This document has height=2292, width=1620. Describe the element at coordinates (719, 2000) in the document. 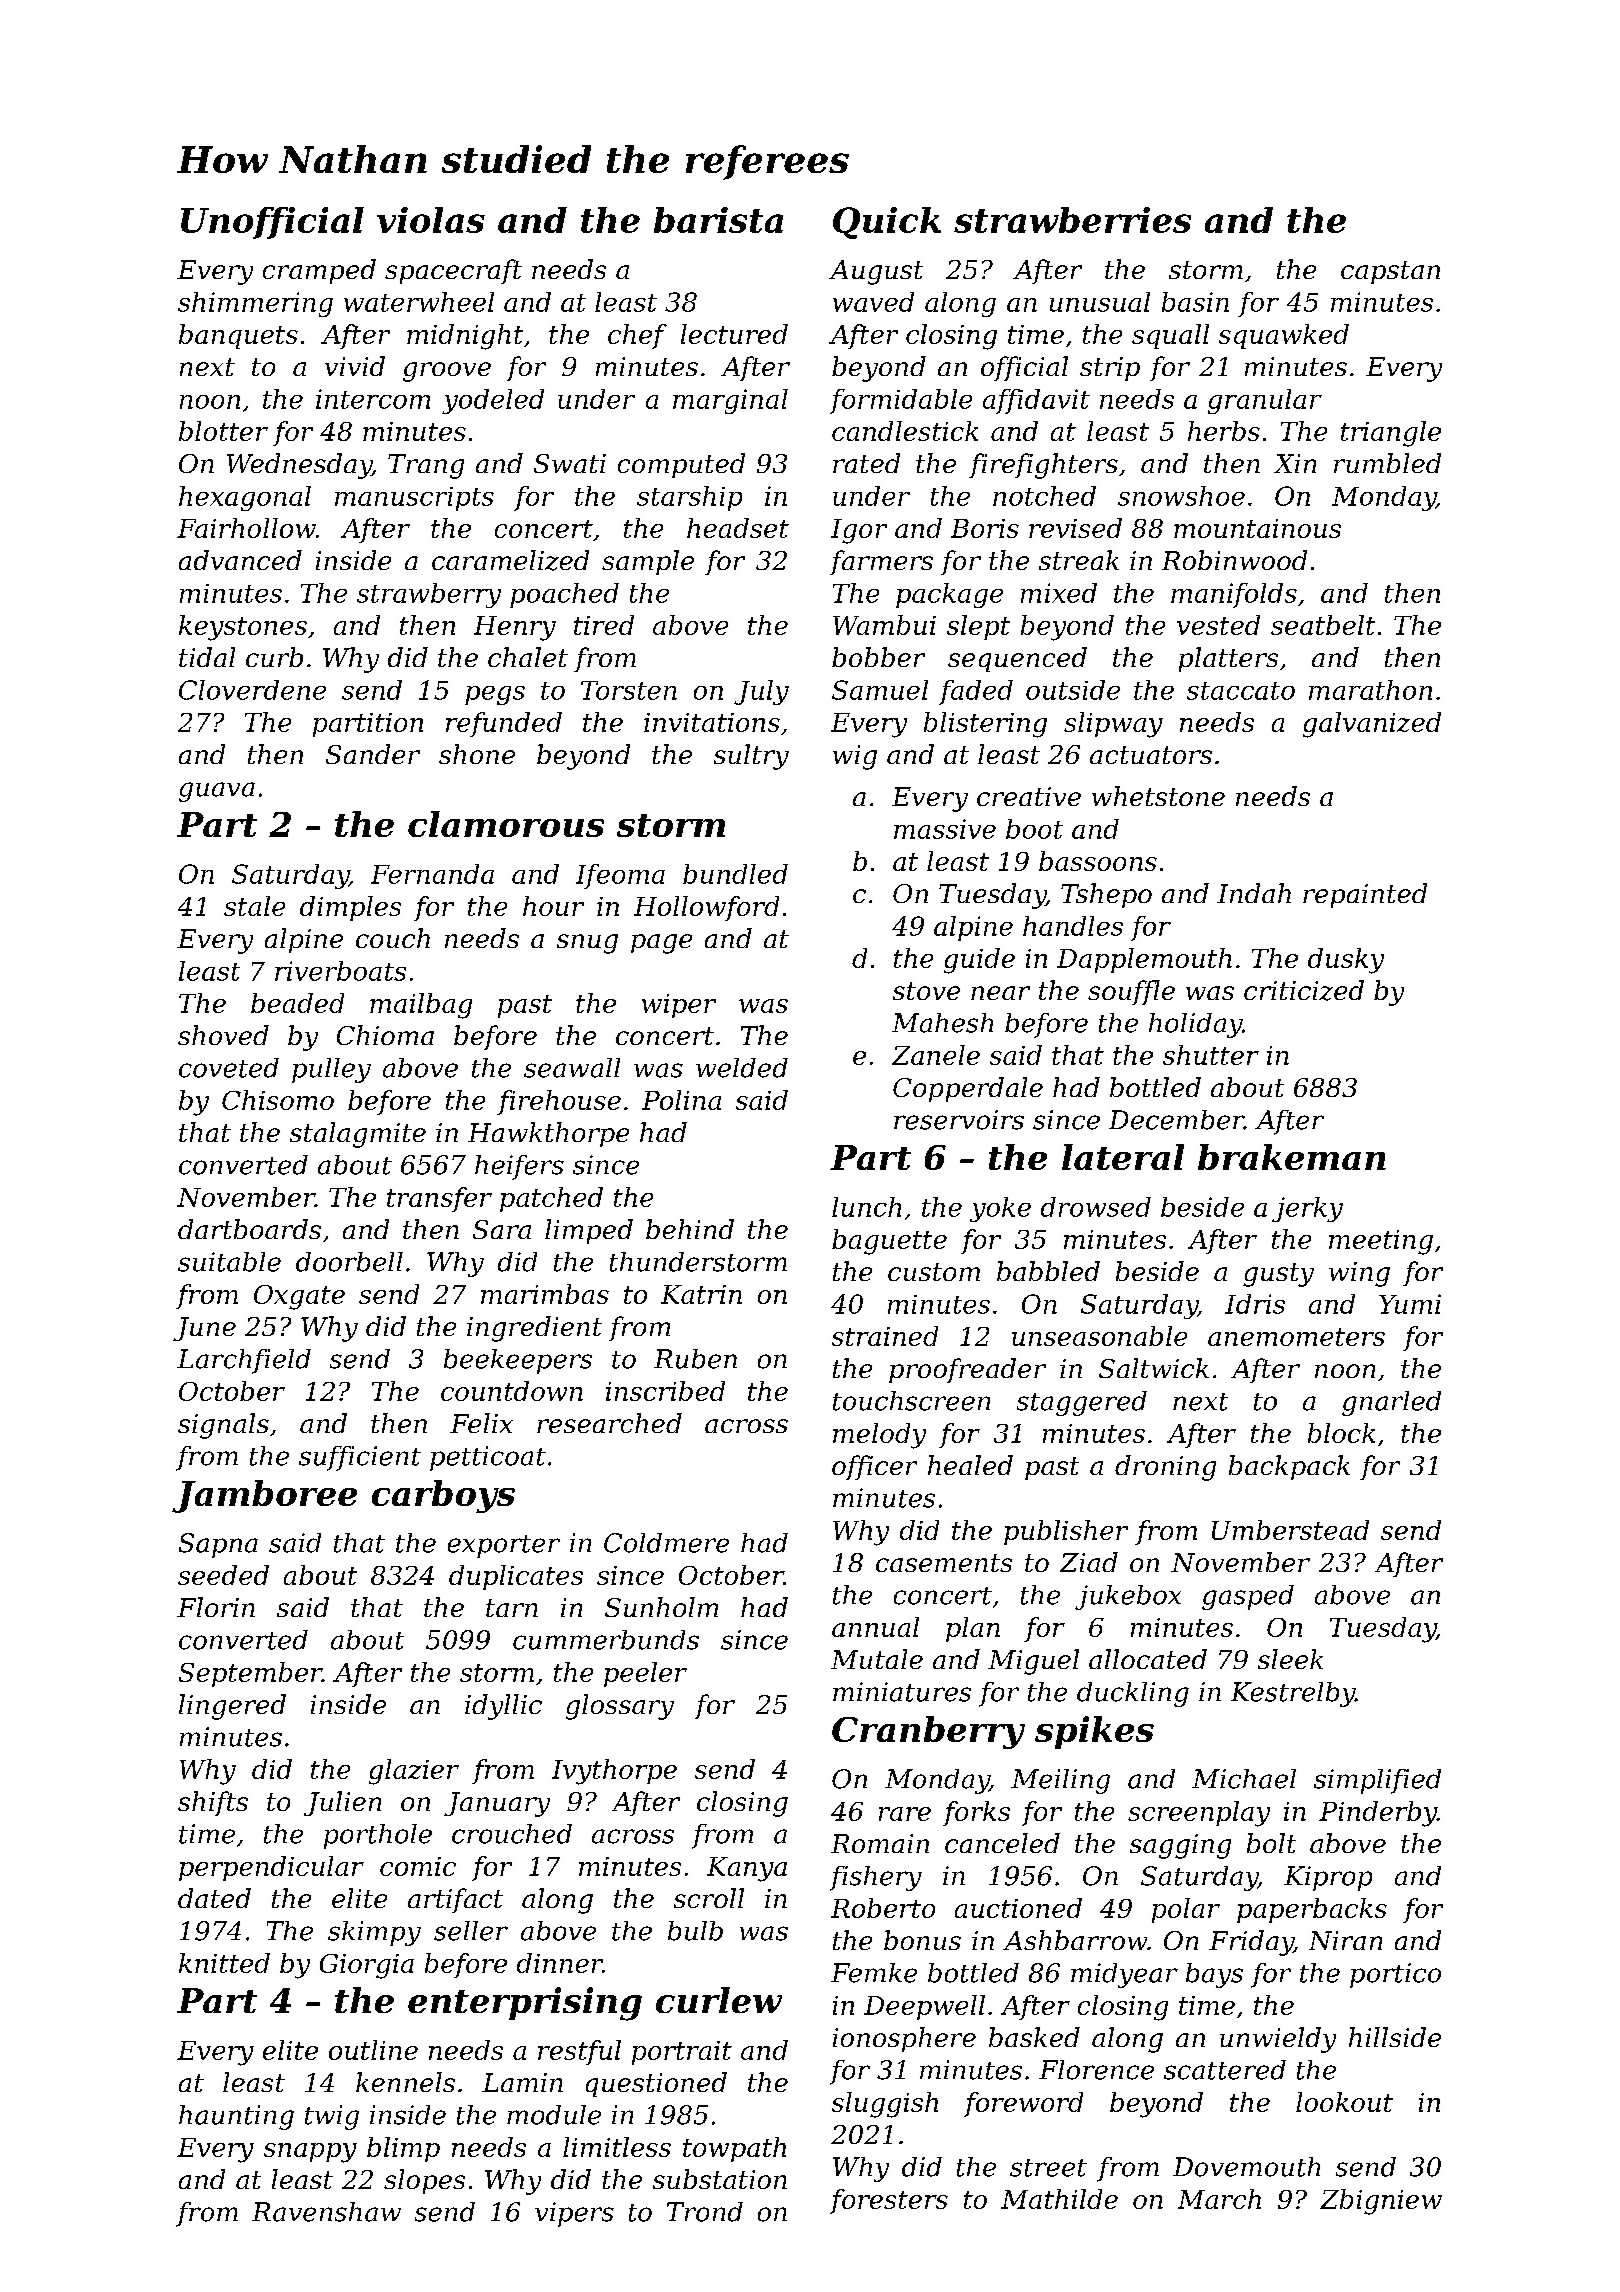

I see `curlew` at that location.
